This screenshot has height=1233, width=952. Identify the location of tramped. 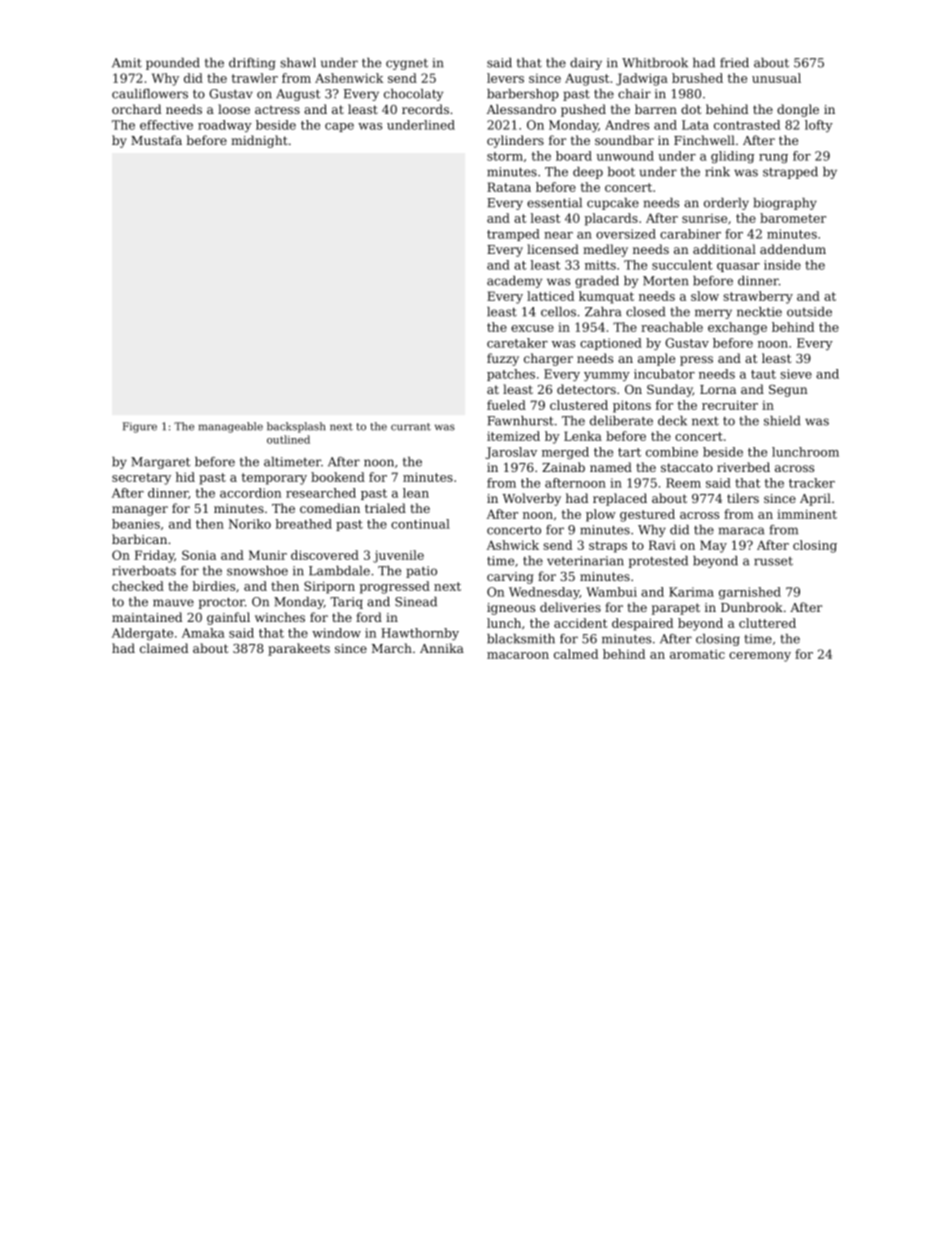
(513, 235).
